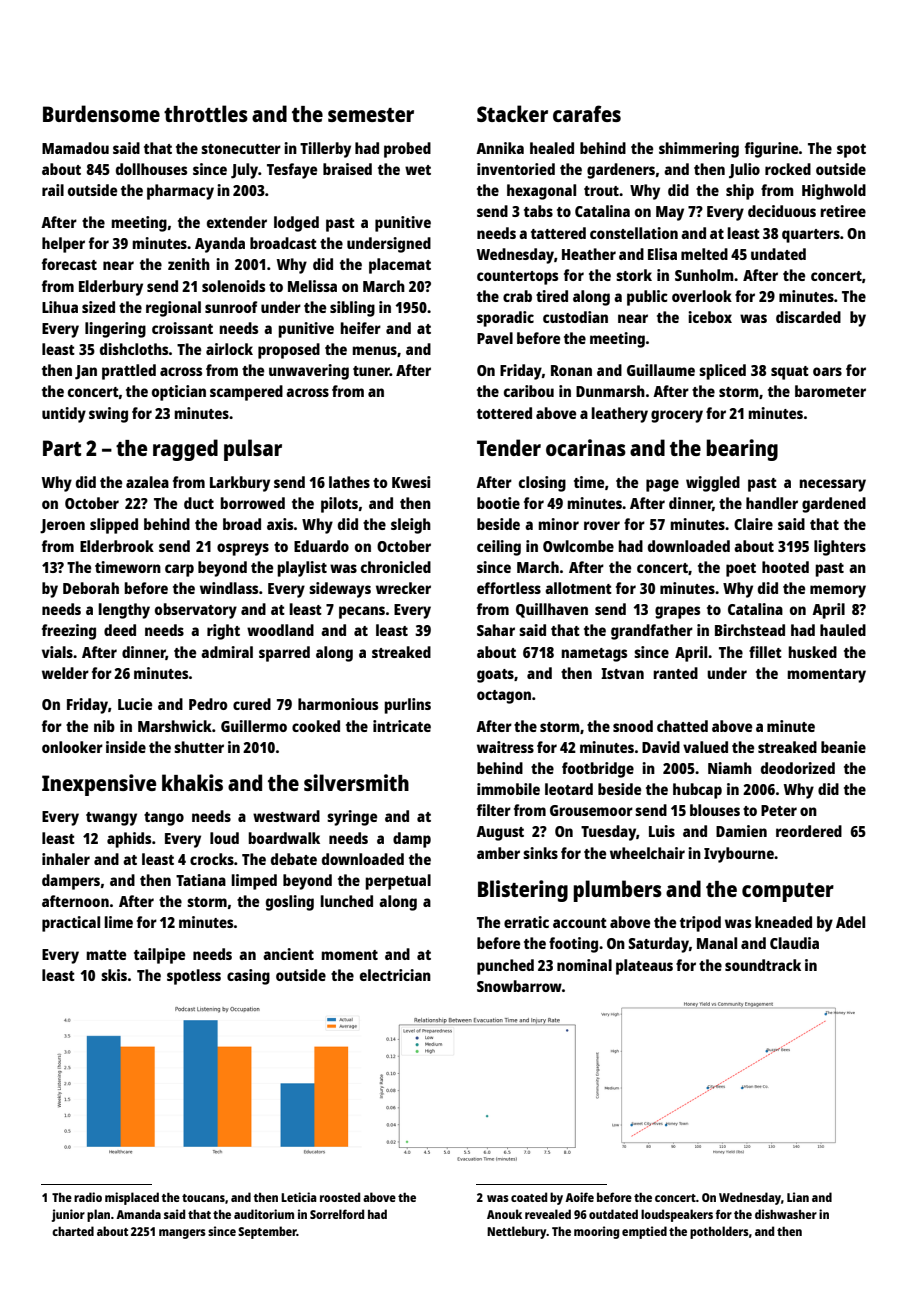 The image size is (908, 1316). I want to click on placemat, so click(400, 266).
